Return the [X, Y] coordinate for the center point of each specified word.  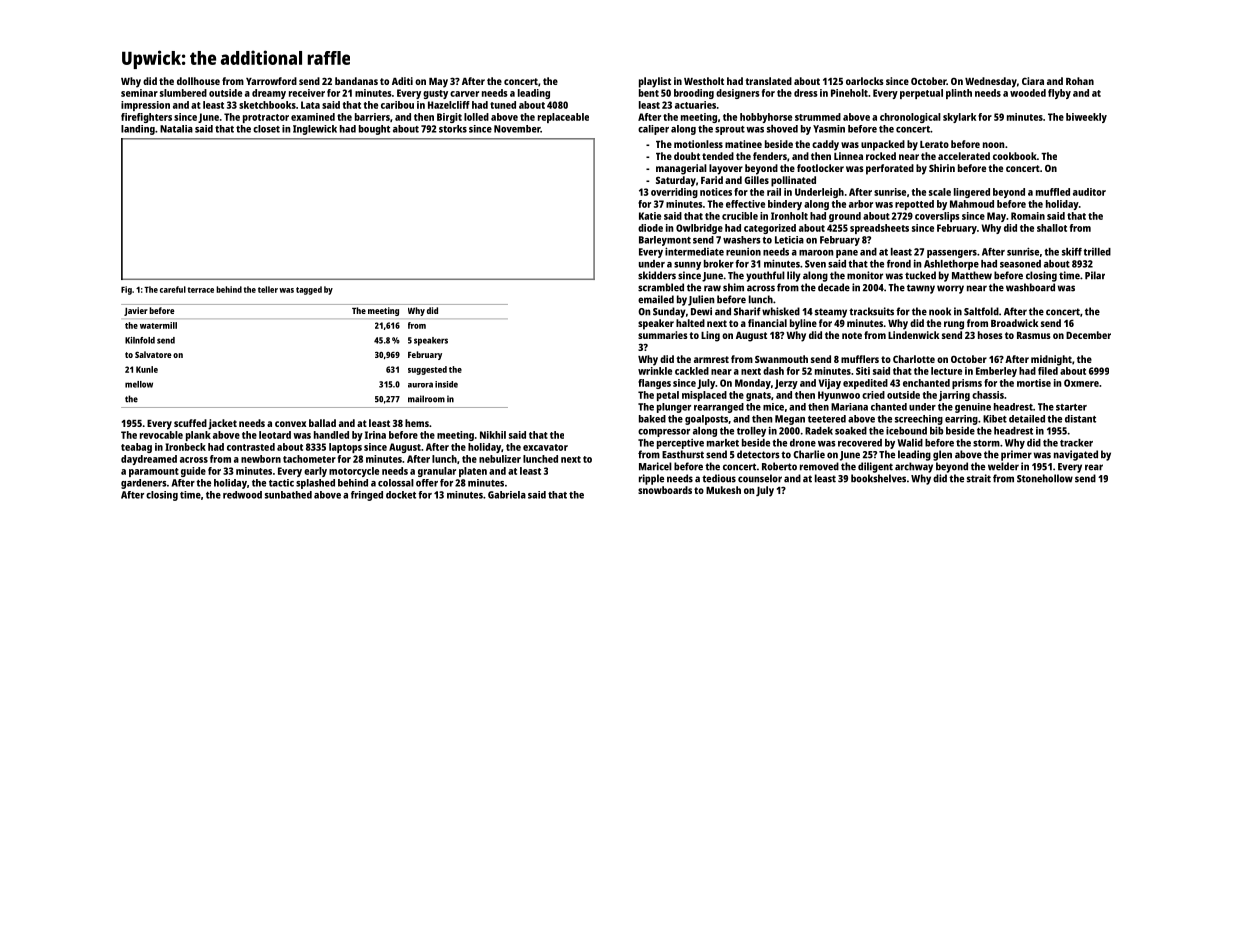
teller [268, 289]
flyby [1059, 94]
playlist [655, 82]
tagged [309, 290]
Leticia [789, 240]
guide [193, 472]
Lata [310, 105]
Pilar [1095, 275]
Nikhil [493, 435]
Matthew [972, 275]
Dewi [701, 311]
